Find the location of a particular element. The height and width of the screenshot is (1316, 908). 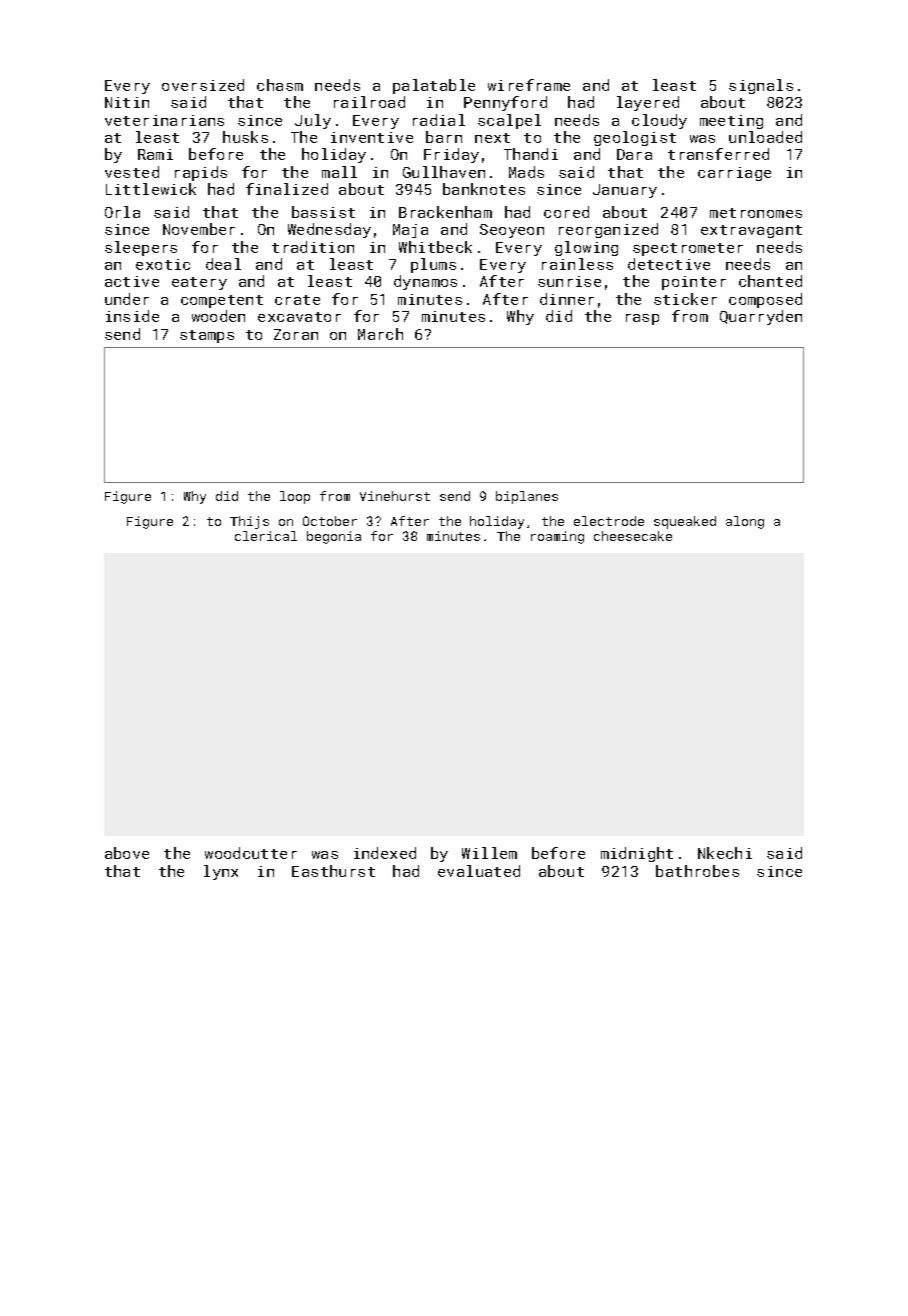

pointer is located at coordinates (694, 283).
